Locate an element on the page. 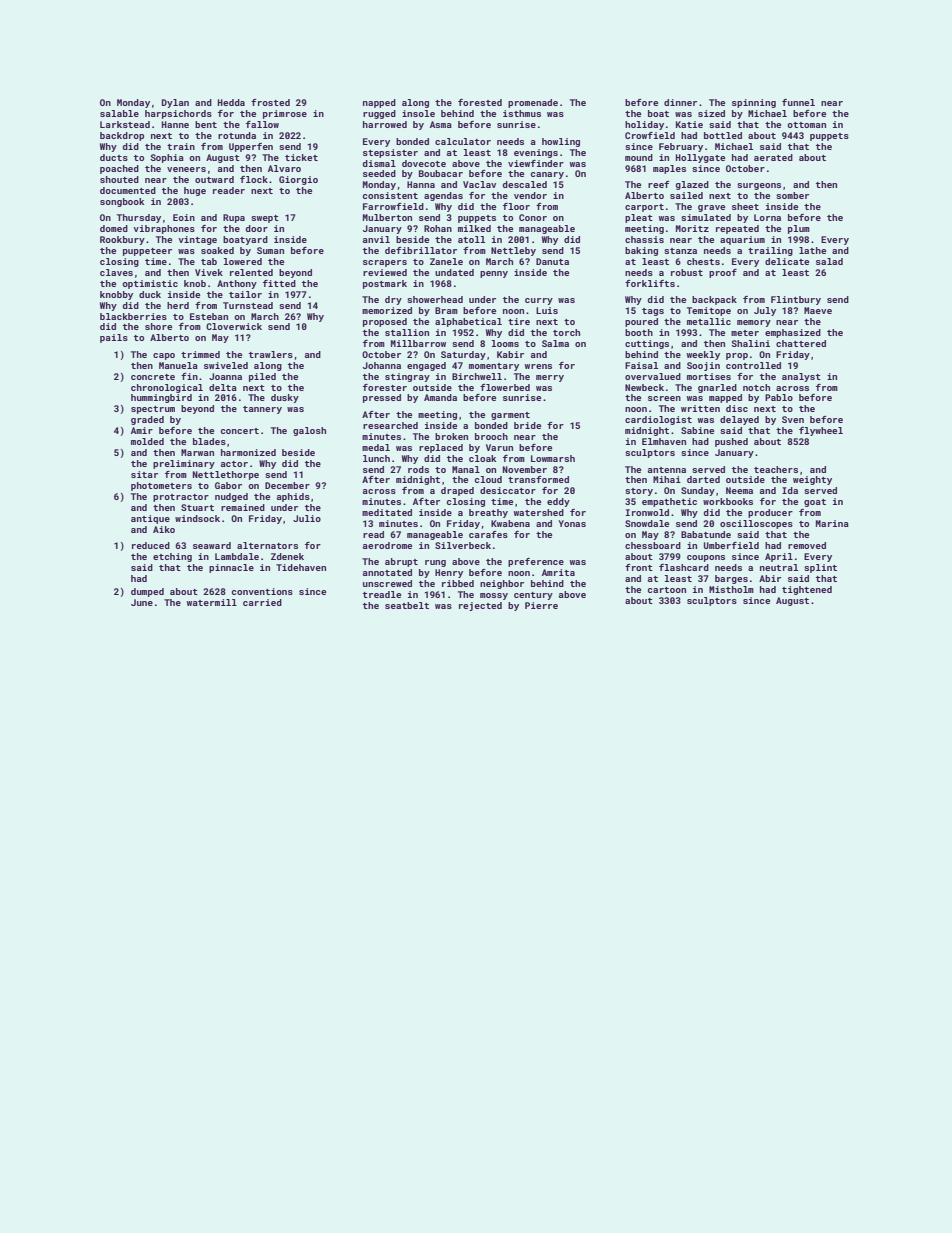 The image size is (952, 1233). howling is located at coordinates (561, 142).
